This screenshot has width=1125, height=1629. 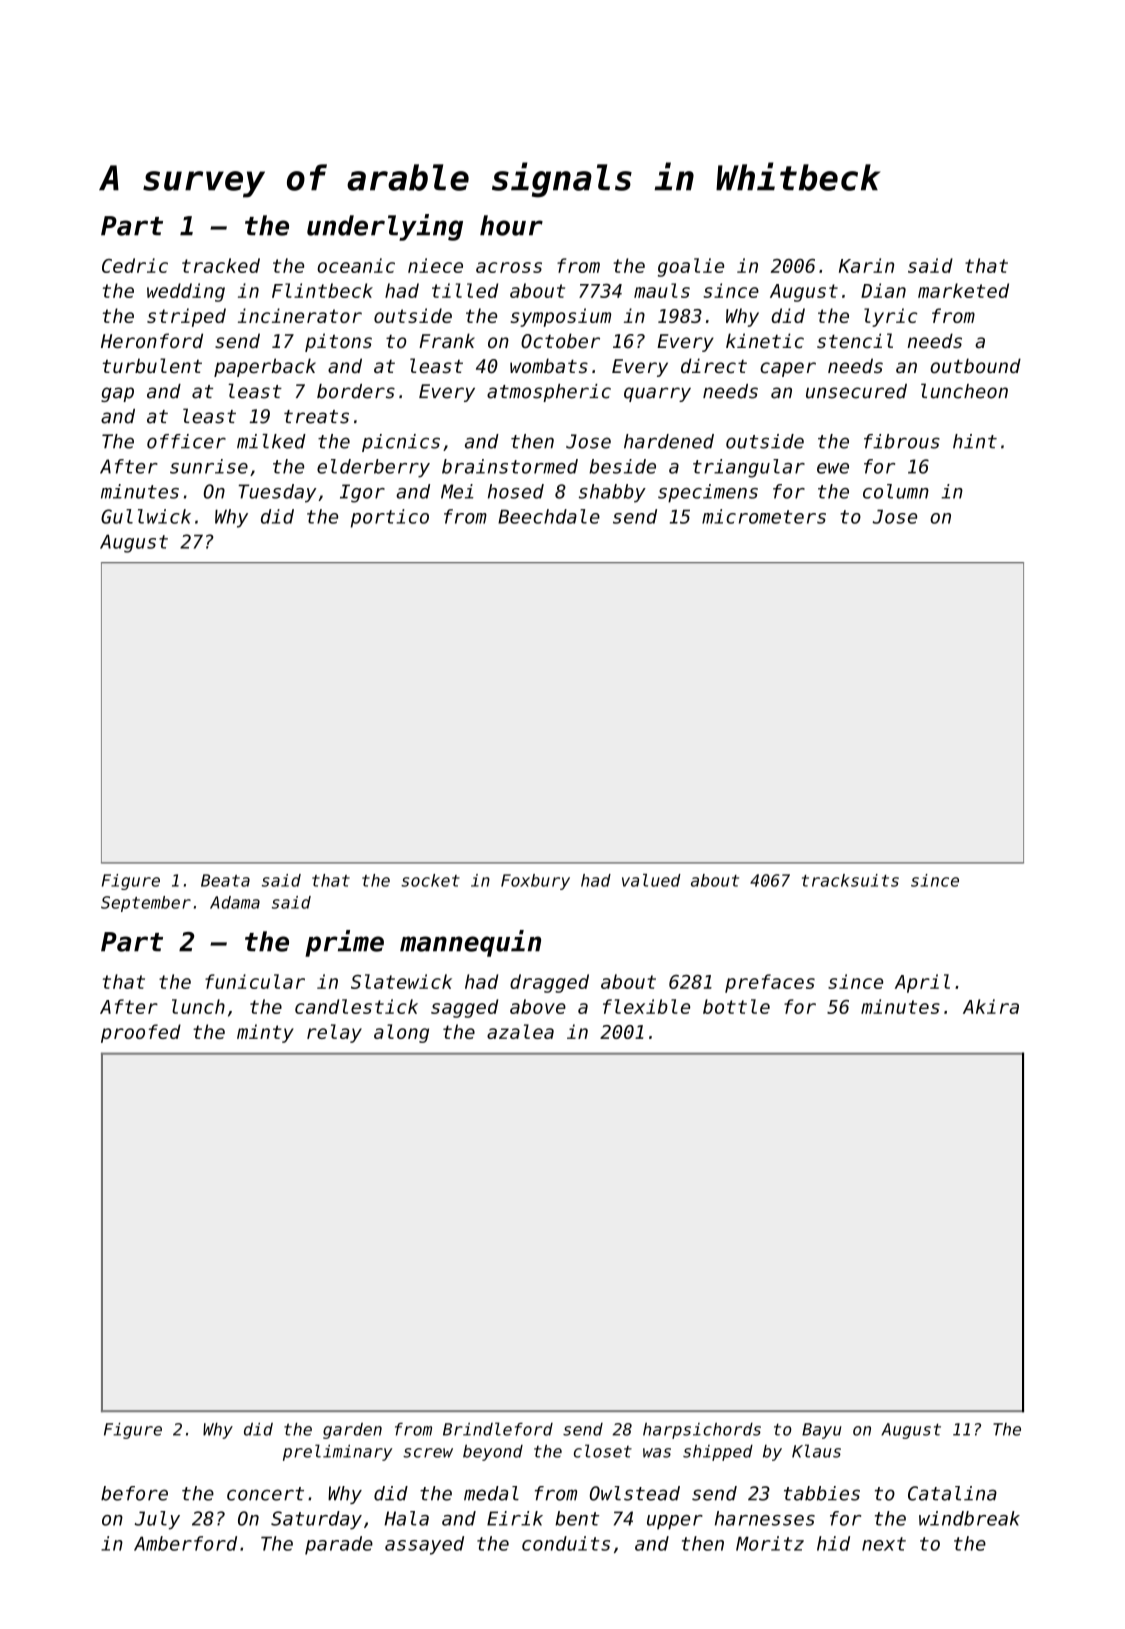 I want to click on dragged, so click(x=549, y=983).
